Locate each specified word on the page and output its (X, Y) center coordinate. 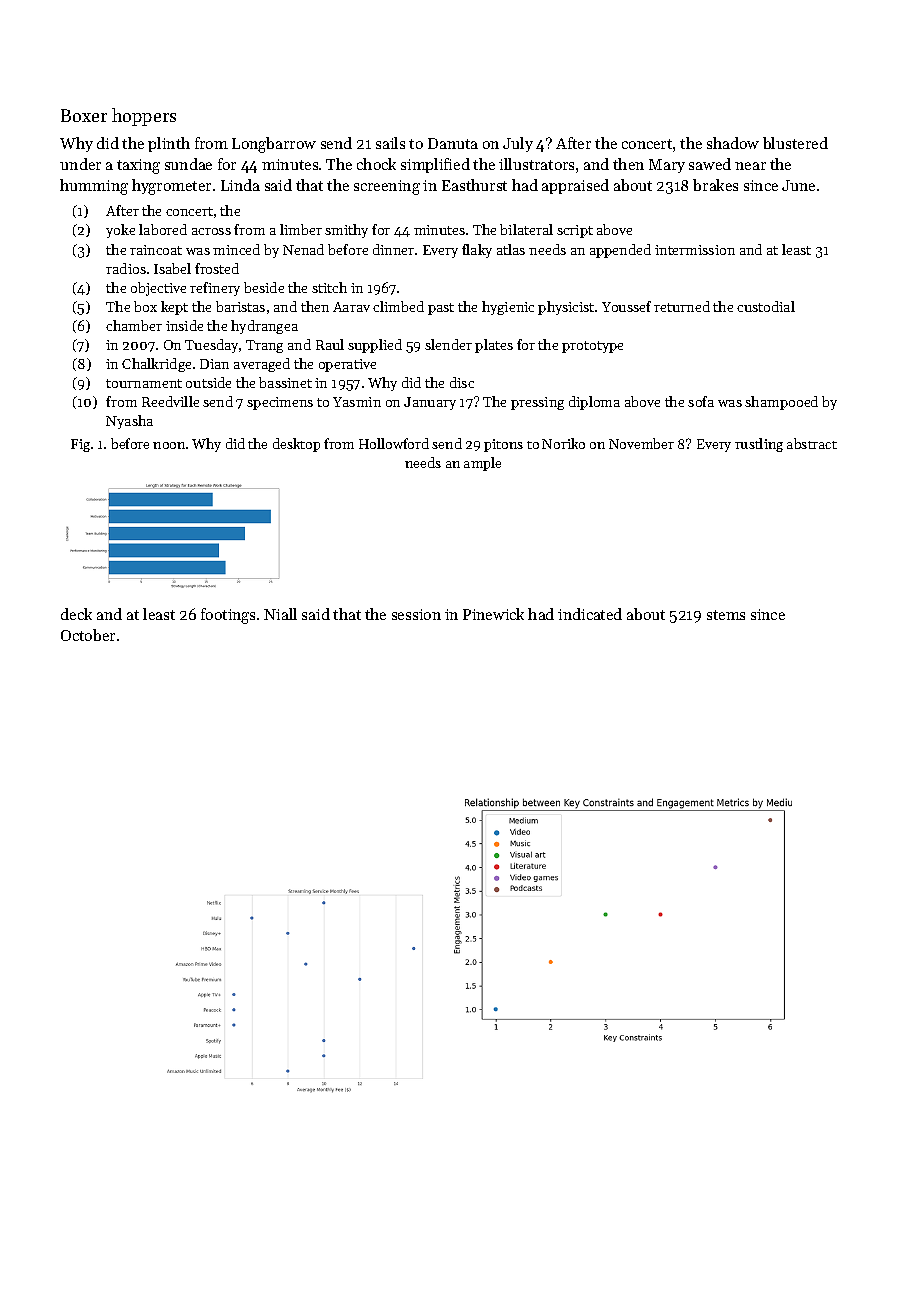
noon (169, 445)
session (416, 614)
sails (390, 143)
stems (726, 615)
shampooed (781, 403)
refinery (215, 289)
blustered (795, 143)
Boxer (84, 115)
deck (76, 614)
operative (347, 365)
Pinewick (493, 614)
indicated (590, 614)
